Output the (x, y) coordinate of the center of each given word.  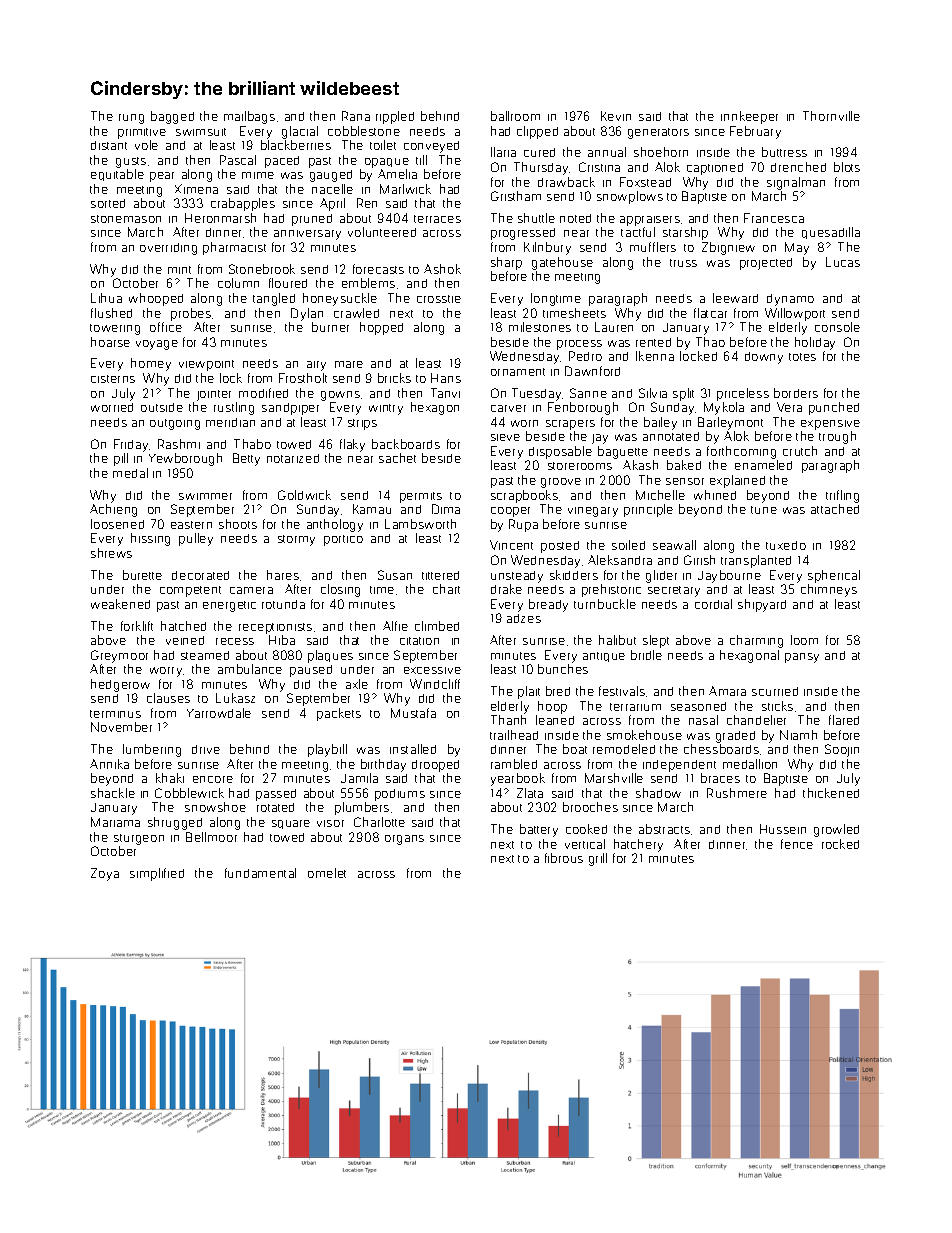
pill (121, 459)
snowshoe (215, 807)
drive (206, 749)
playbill (327, 750)
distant (109, 145)
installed (413, 749)
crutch (800, 451)
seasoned (698, 706)
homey (151, 364)
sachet (397, 458)
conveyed (431, 147)
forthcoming (741, 452)
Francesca (774, 218)
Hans (446, 378)
